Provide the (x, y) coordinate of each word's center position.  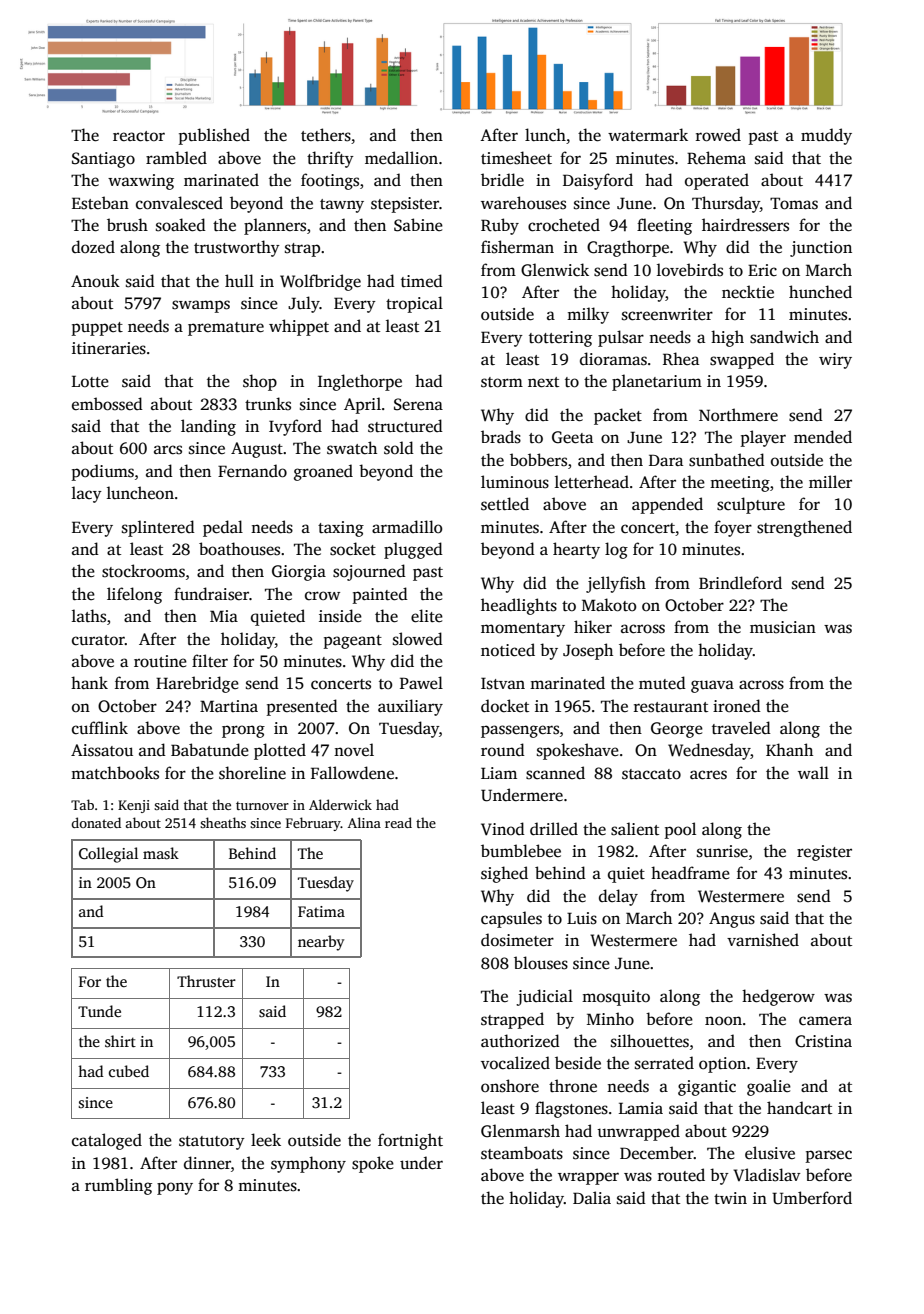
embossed (107, 404)
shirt (120, 1041)
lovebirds (690, 270)
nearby (321, 943)
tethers (326, 135)
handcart (799, 1108)
